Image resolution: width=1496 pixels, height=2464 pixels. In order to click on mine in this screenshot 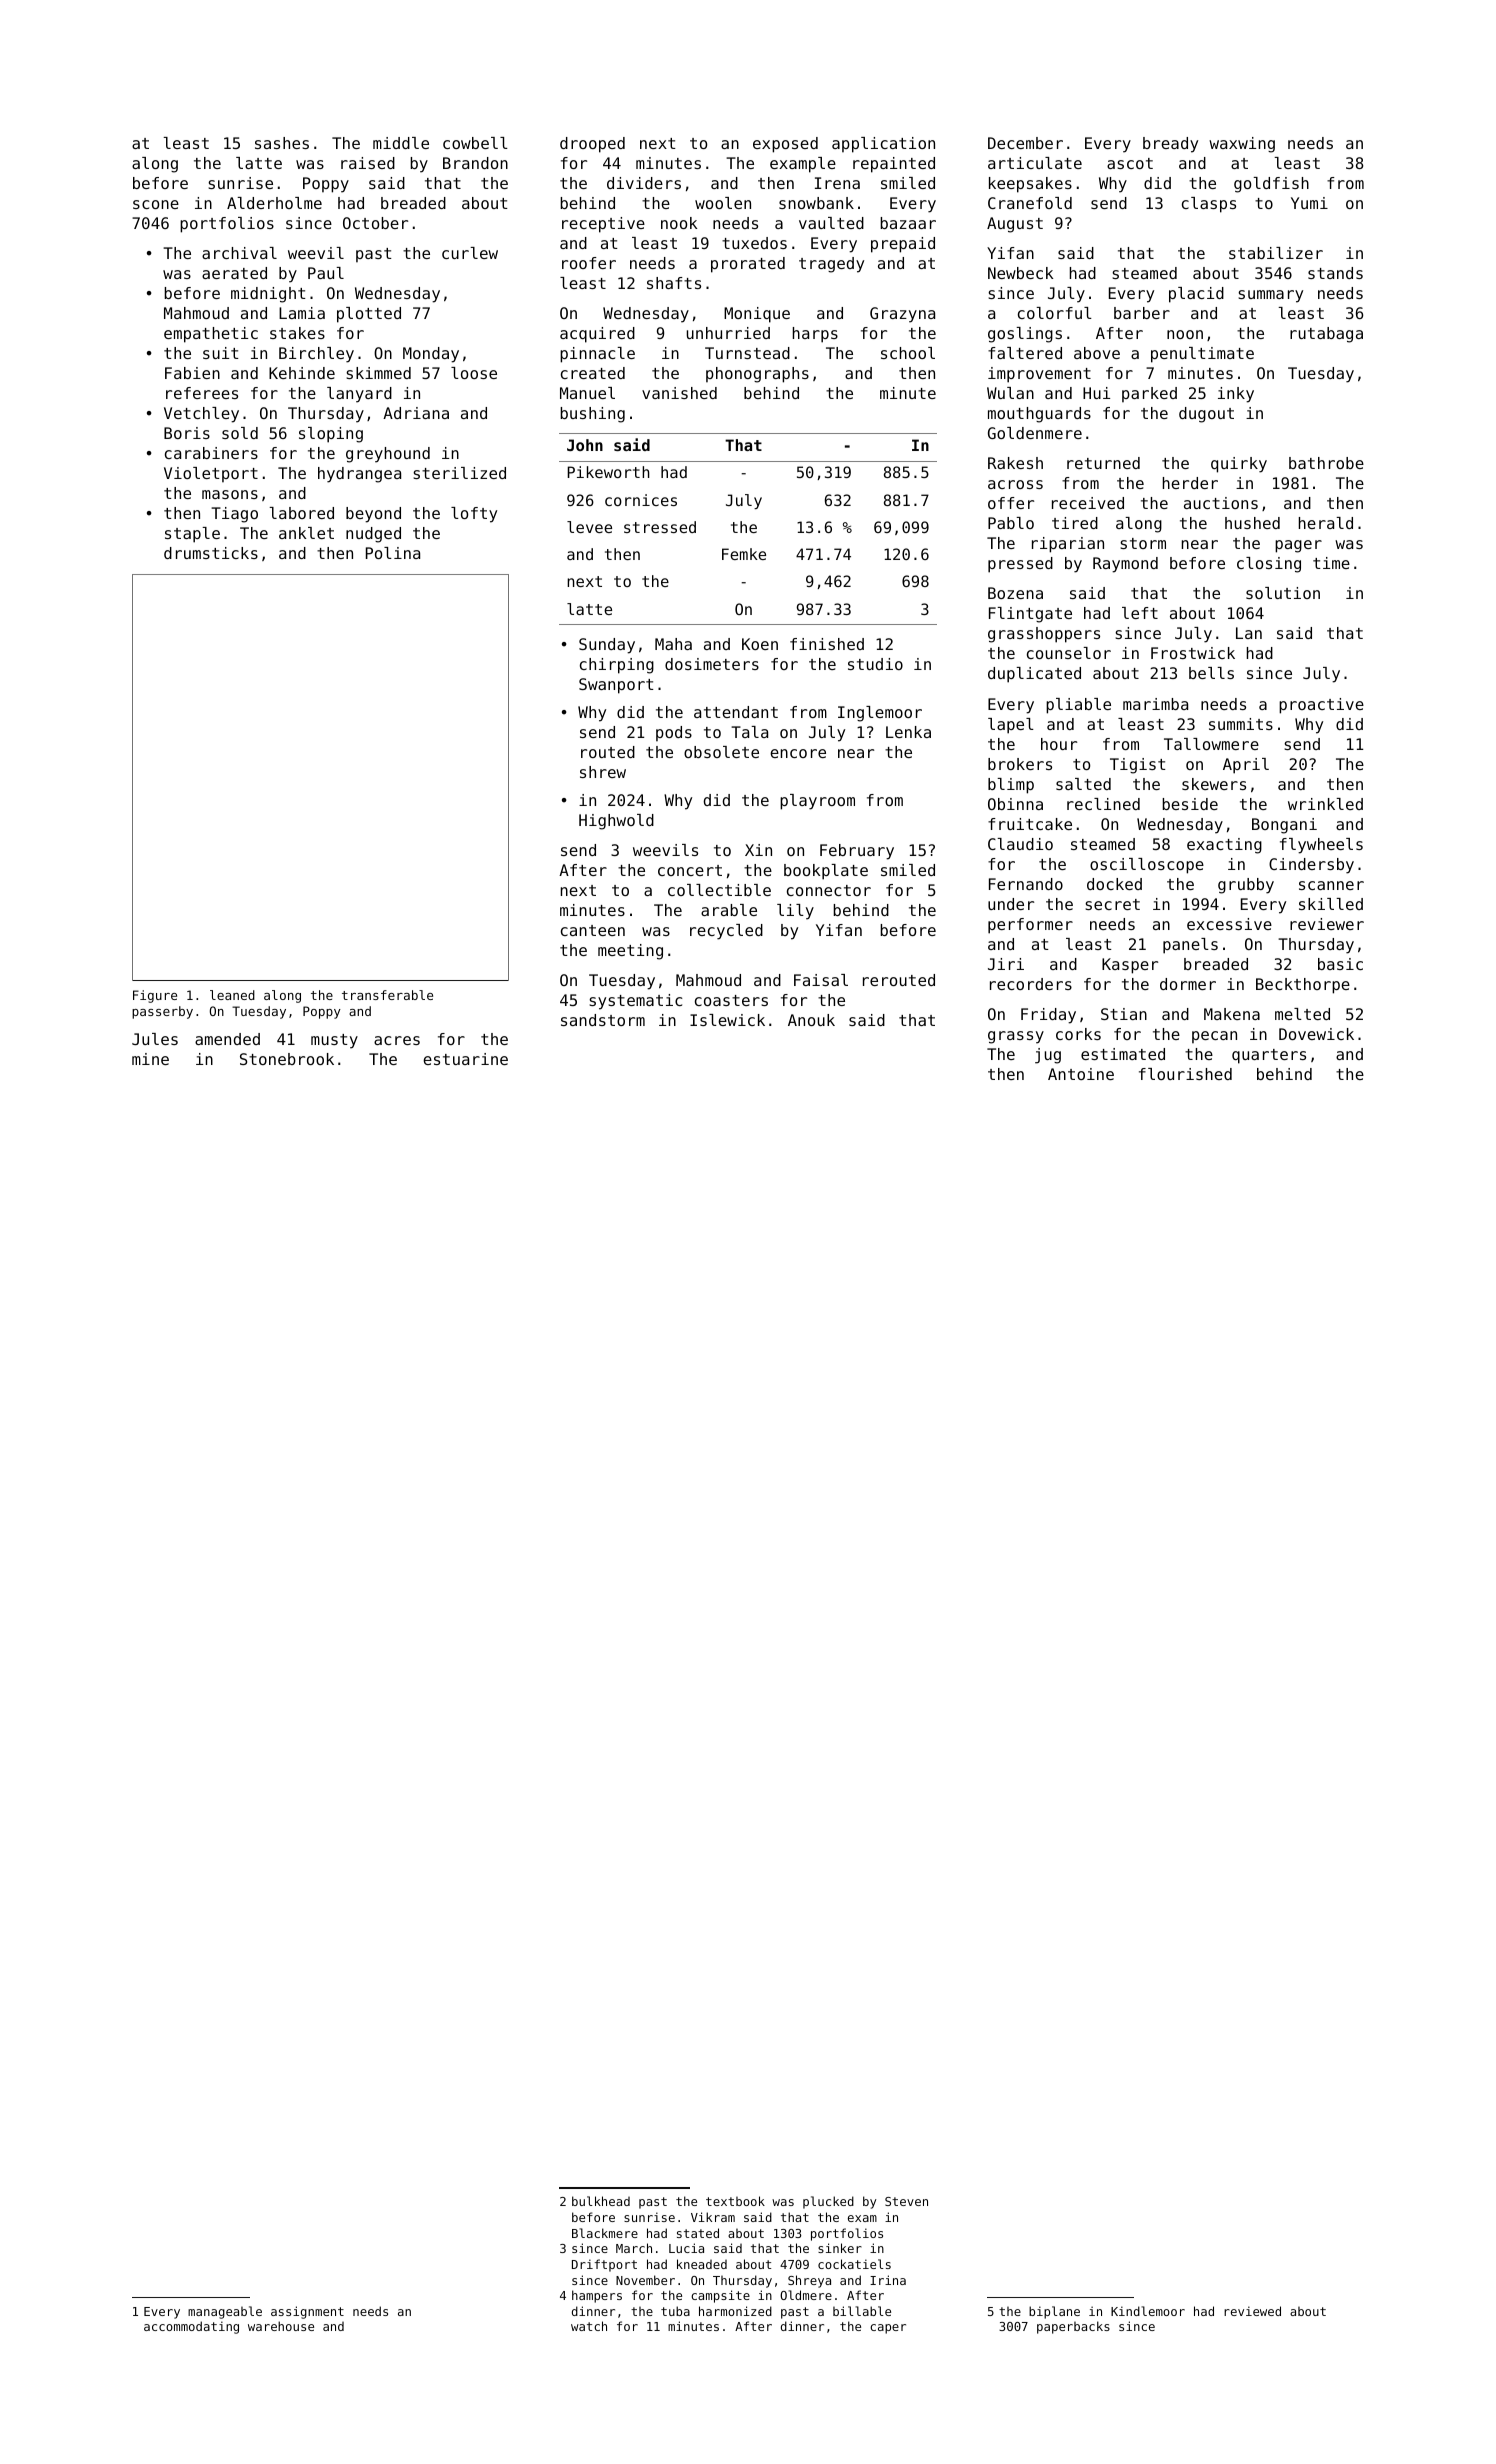, I will do `click(150, 1059)`.
